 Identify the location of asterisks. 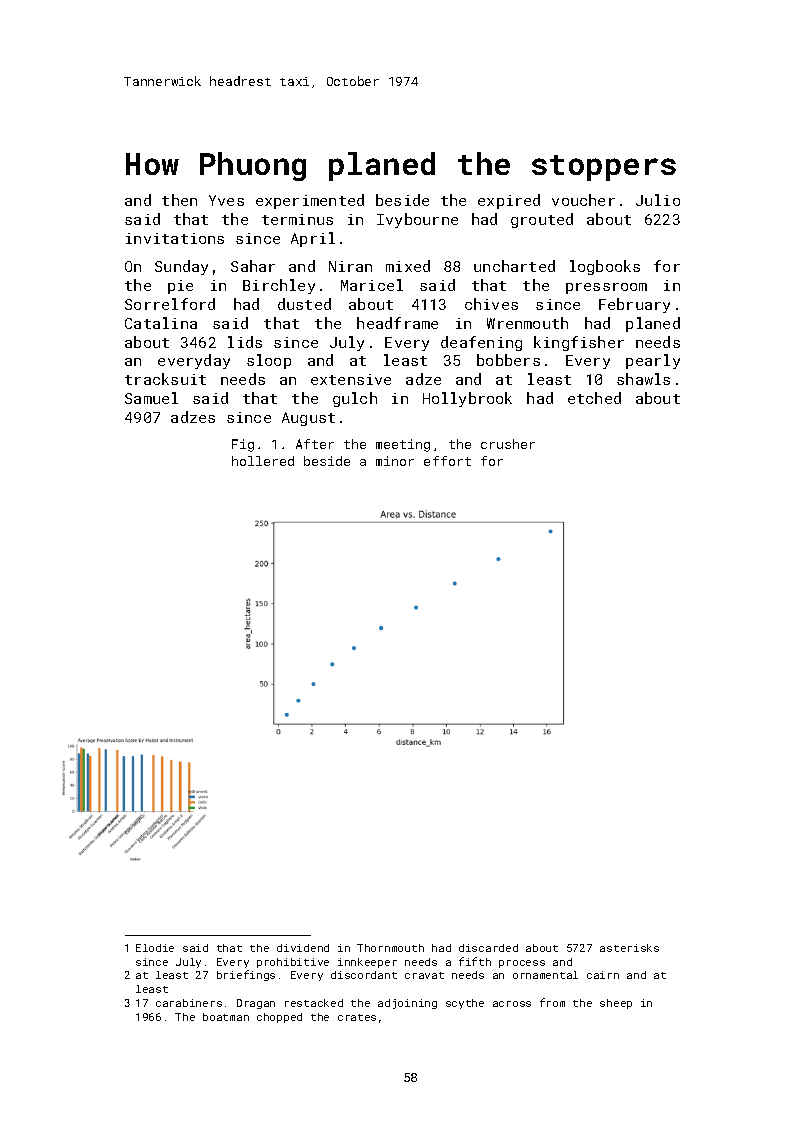
(629, 948).
